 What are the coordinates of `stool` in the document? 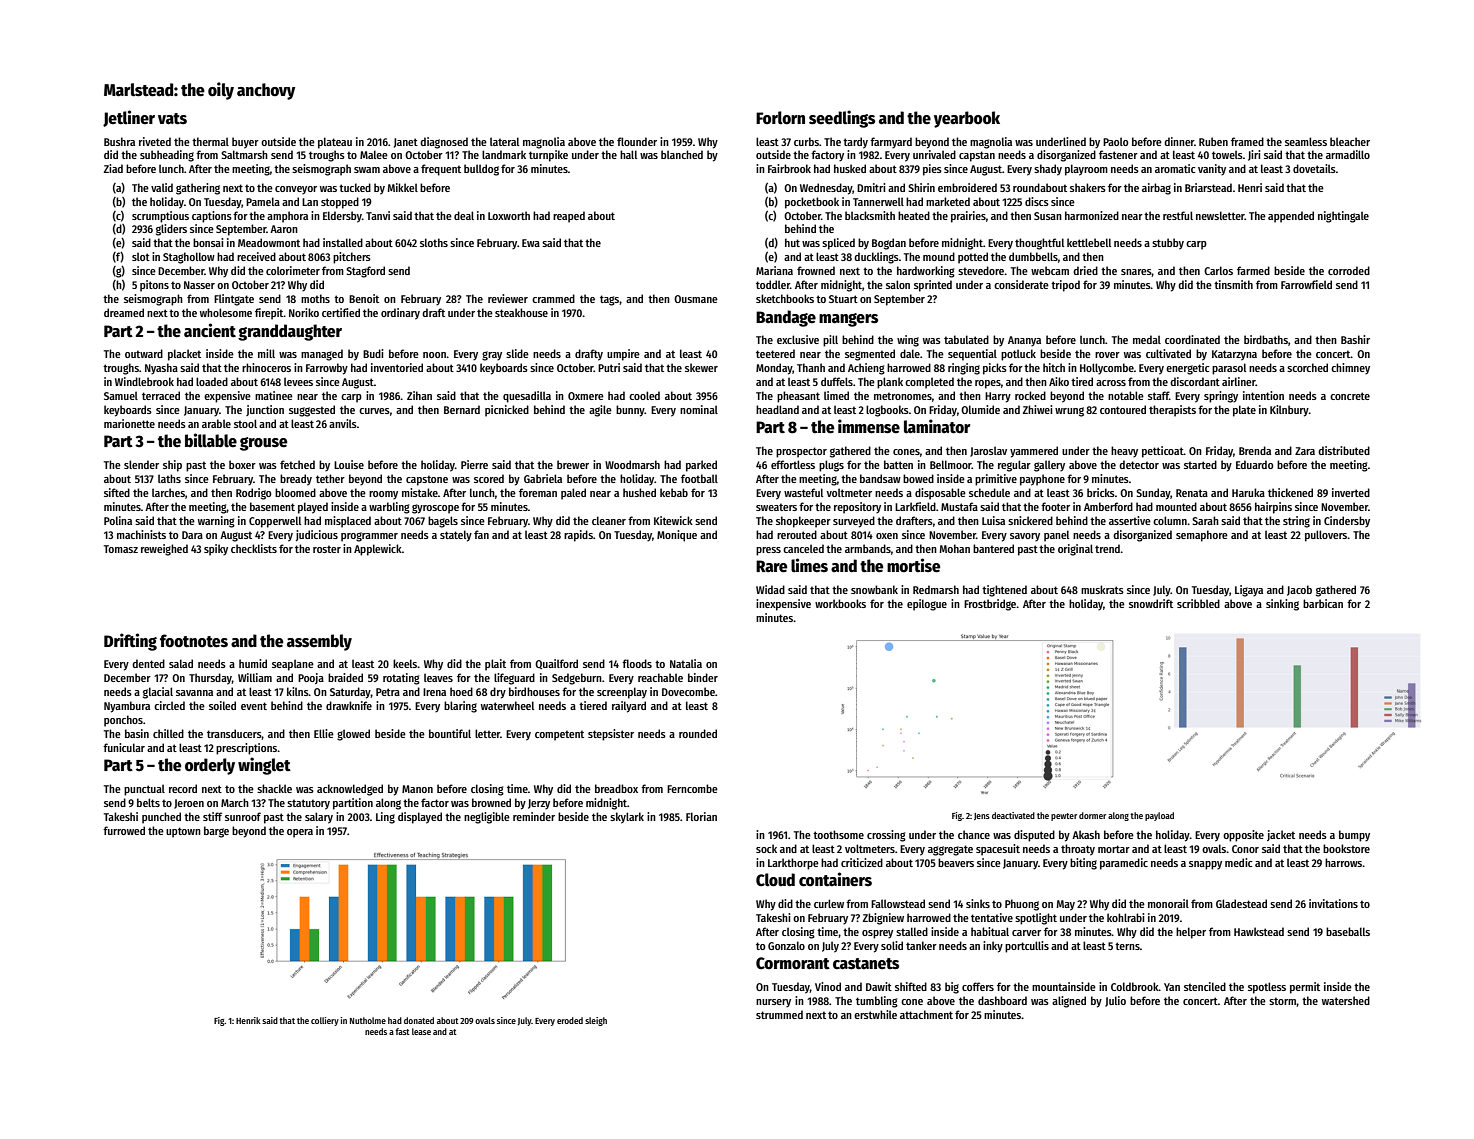 It's located at (245, 423).
